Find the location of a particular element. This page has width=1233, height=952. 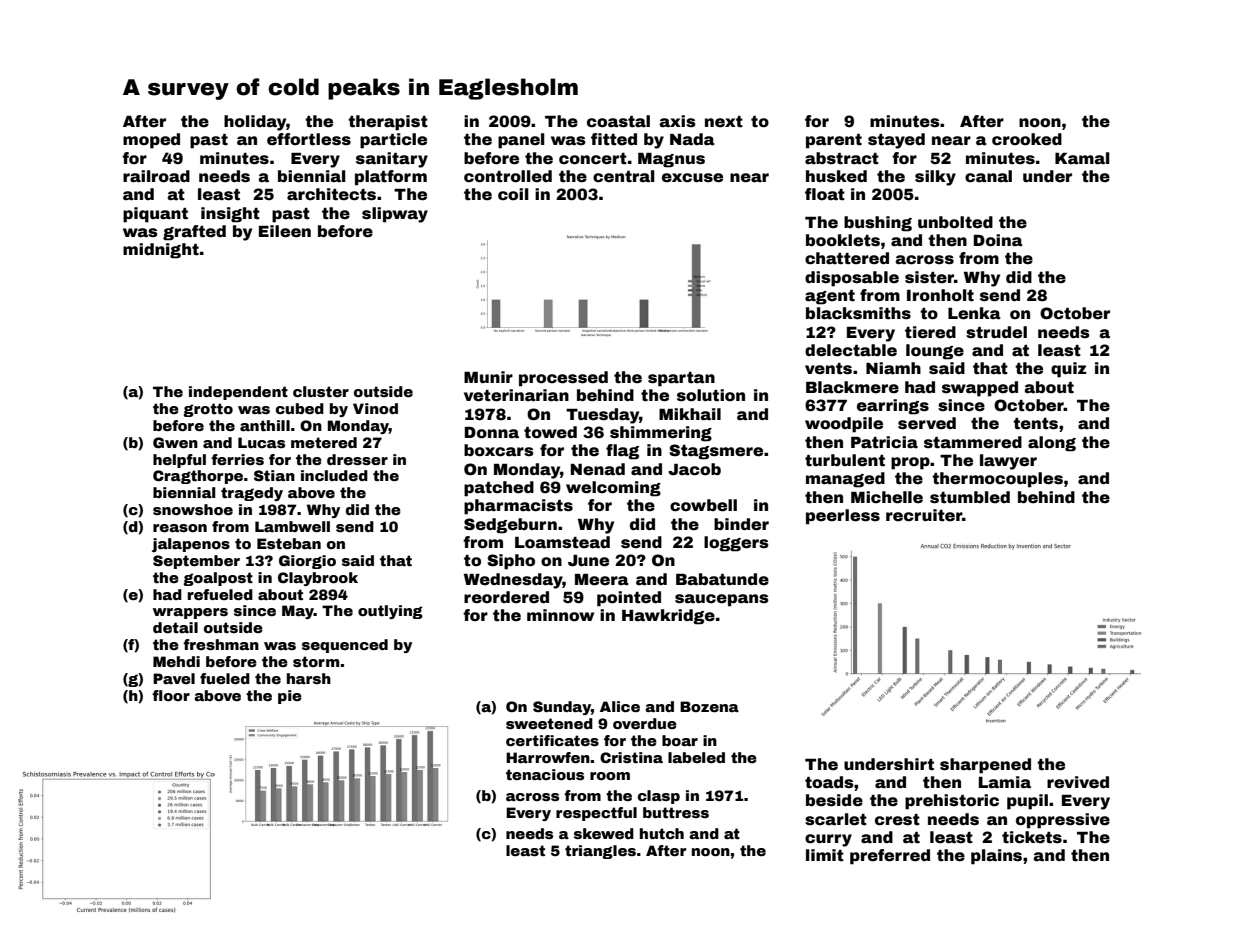

sanitary is located at coordinates (392, 160).
